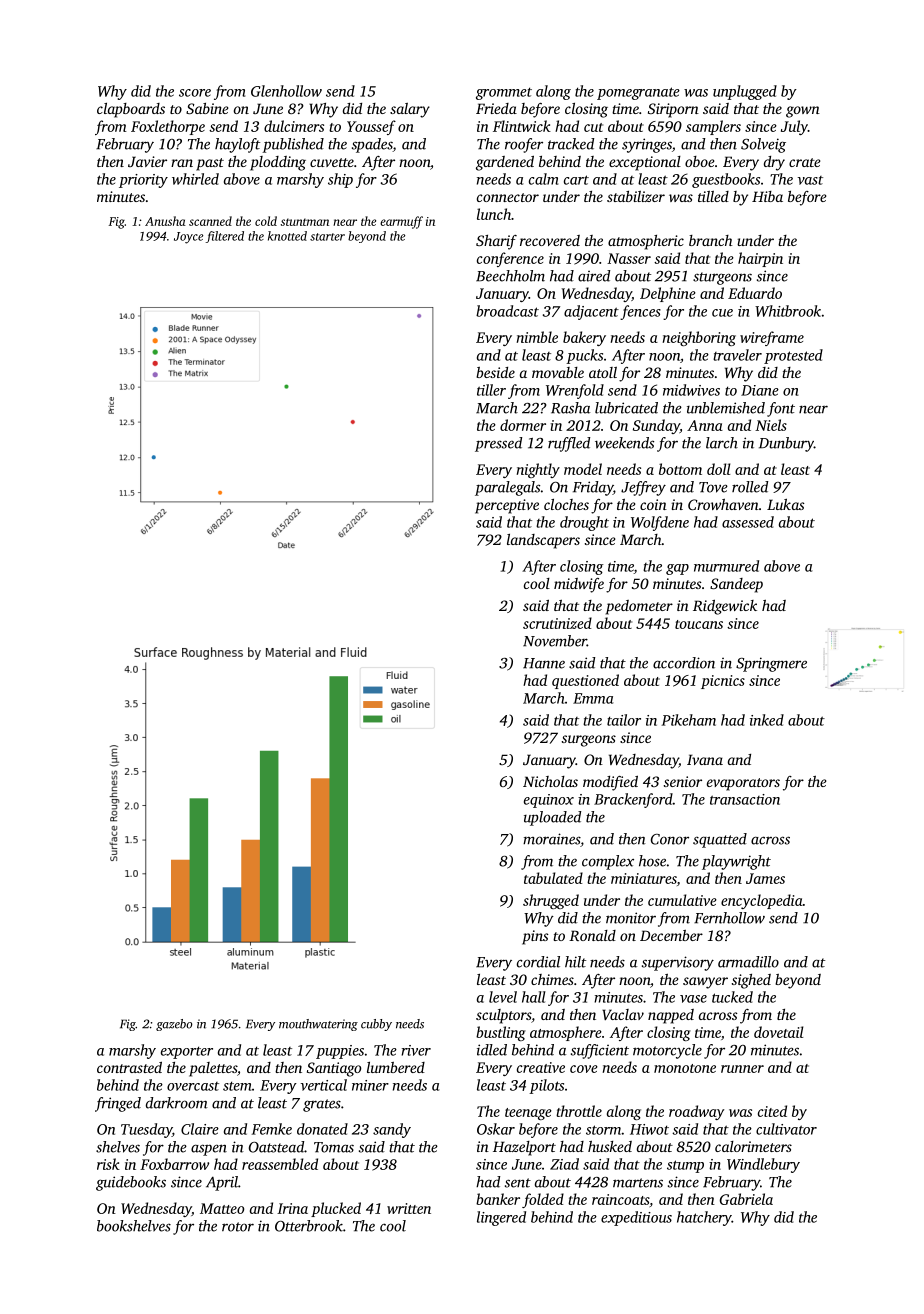 Image resolution: width=924 pixels, height=1314 pixels. I want to click on knotted, so click(287, 236).
